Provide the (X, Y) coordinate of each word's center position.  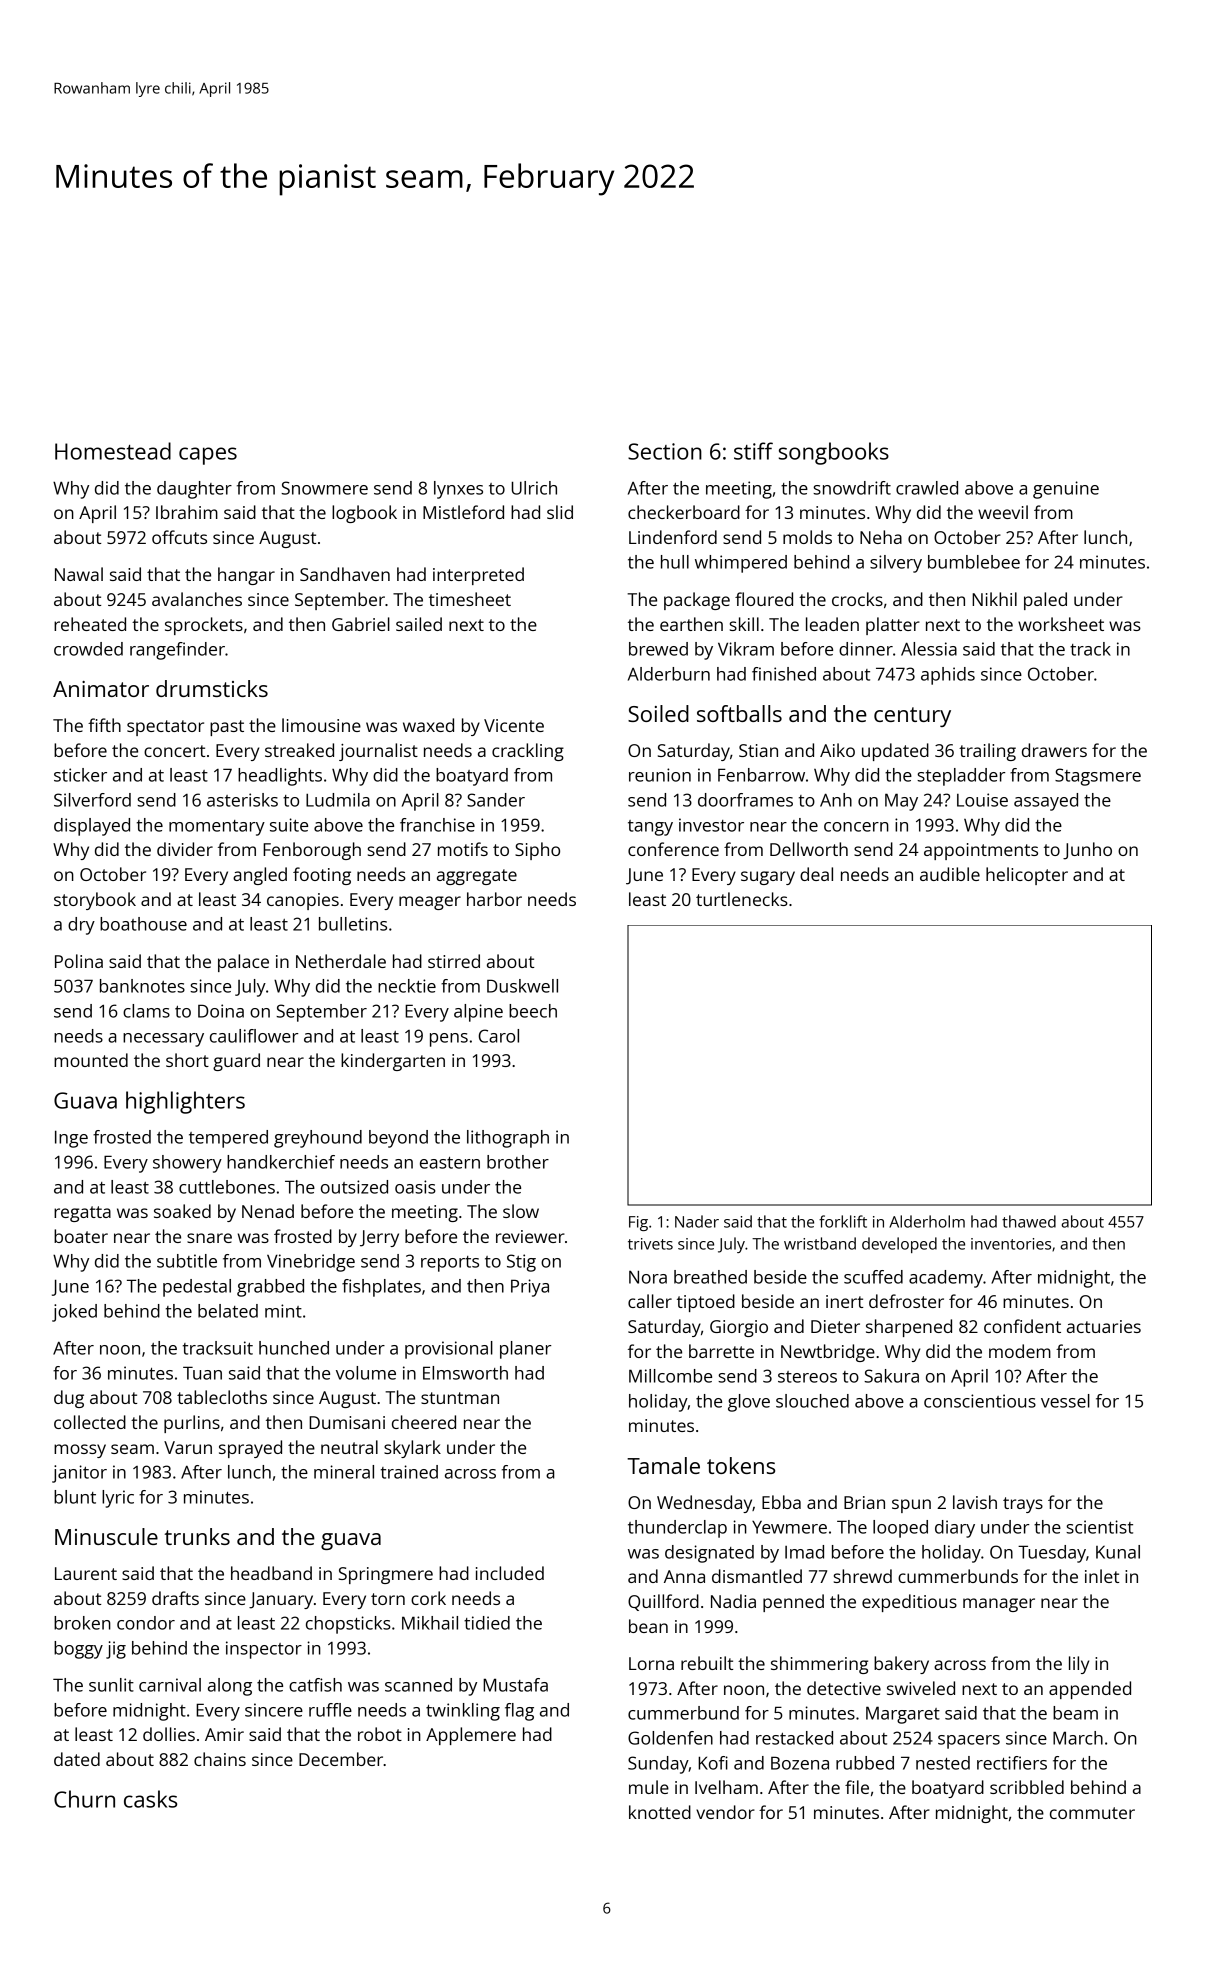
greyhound (318, 1139)
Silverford (92, 800)
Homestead (113, 451)
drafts (175, 1598)
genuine (1066, 490)
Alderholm (927, 1221)
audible (950, 874)
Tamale (663, 1465)
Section (665, 451)
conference (673, 849)
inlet (1102, 1576)
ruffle (330, 1710)
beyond (398, 1139)
